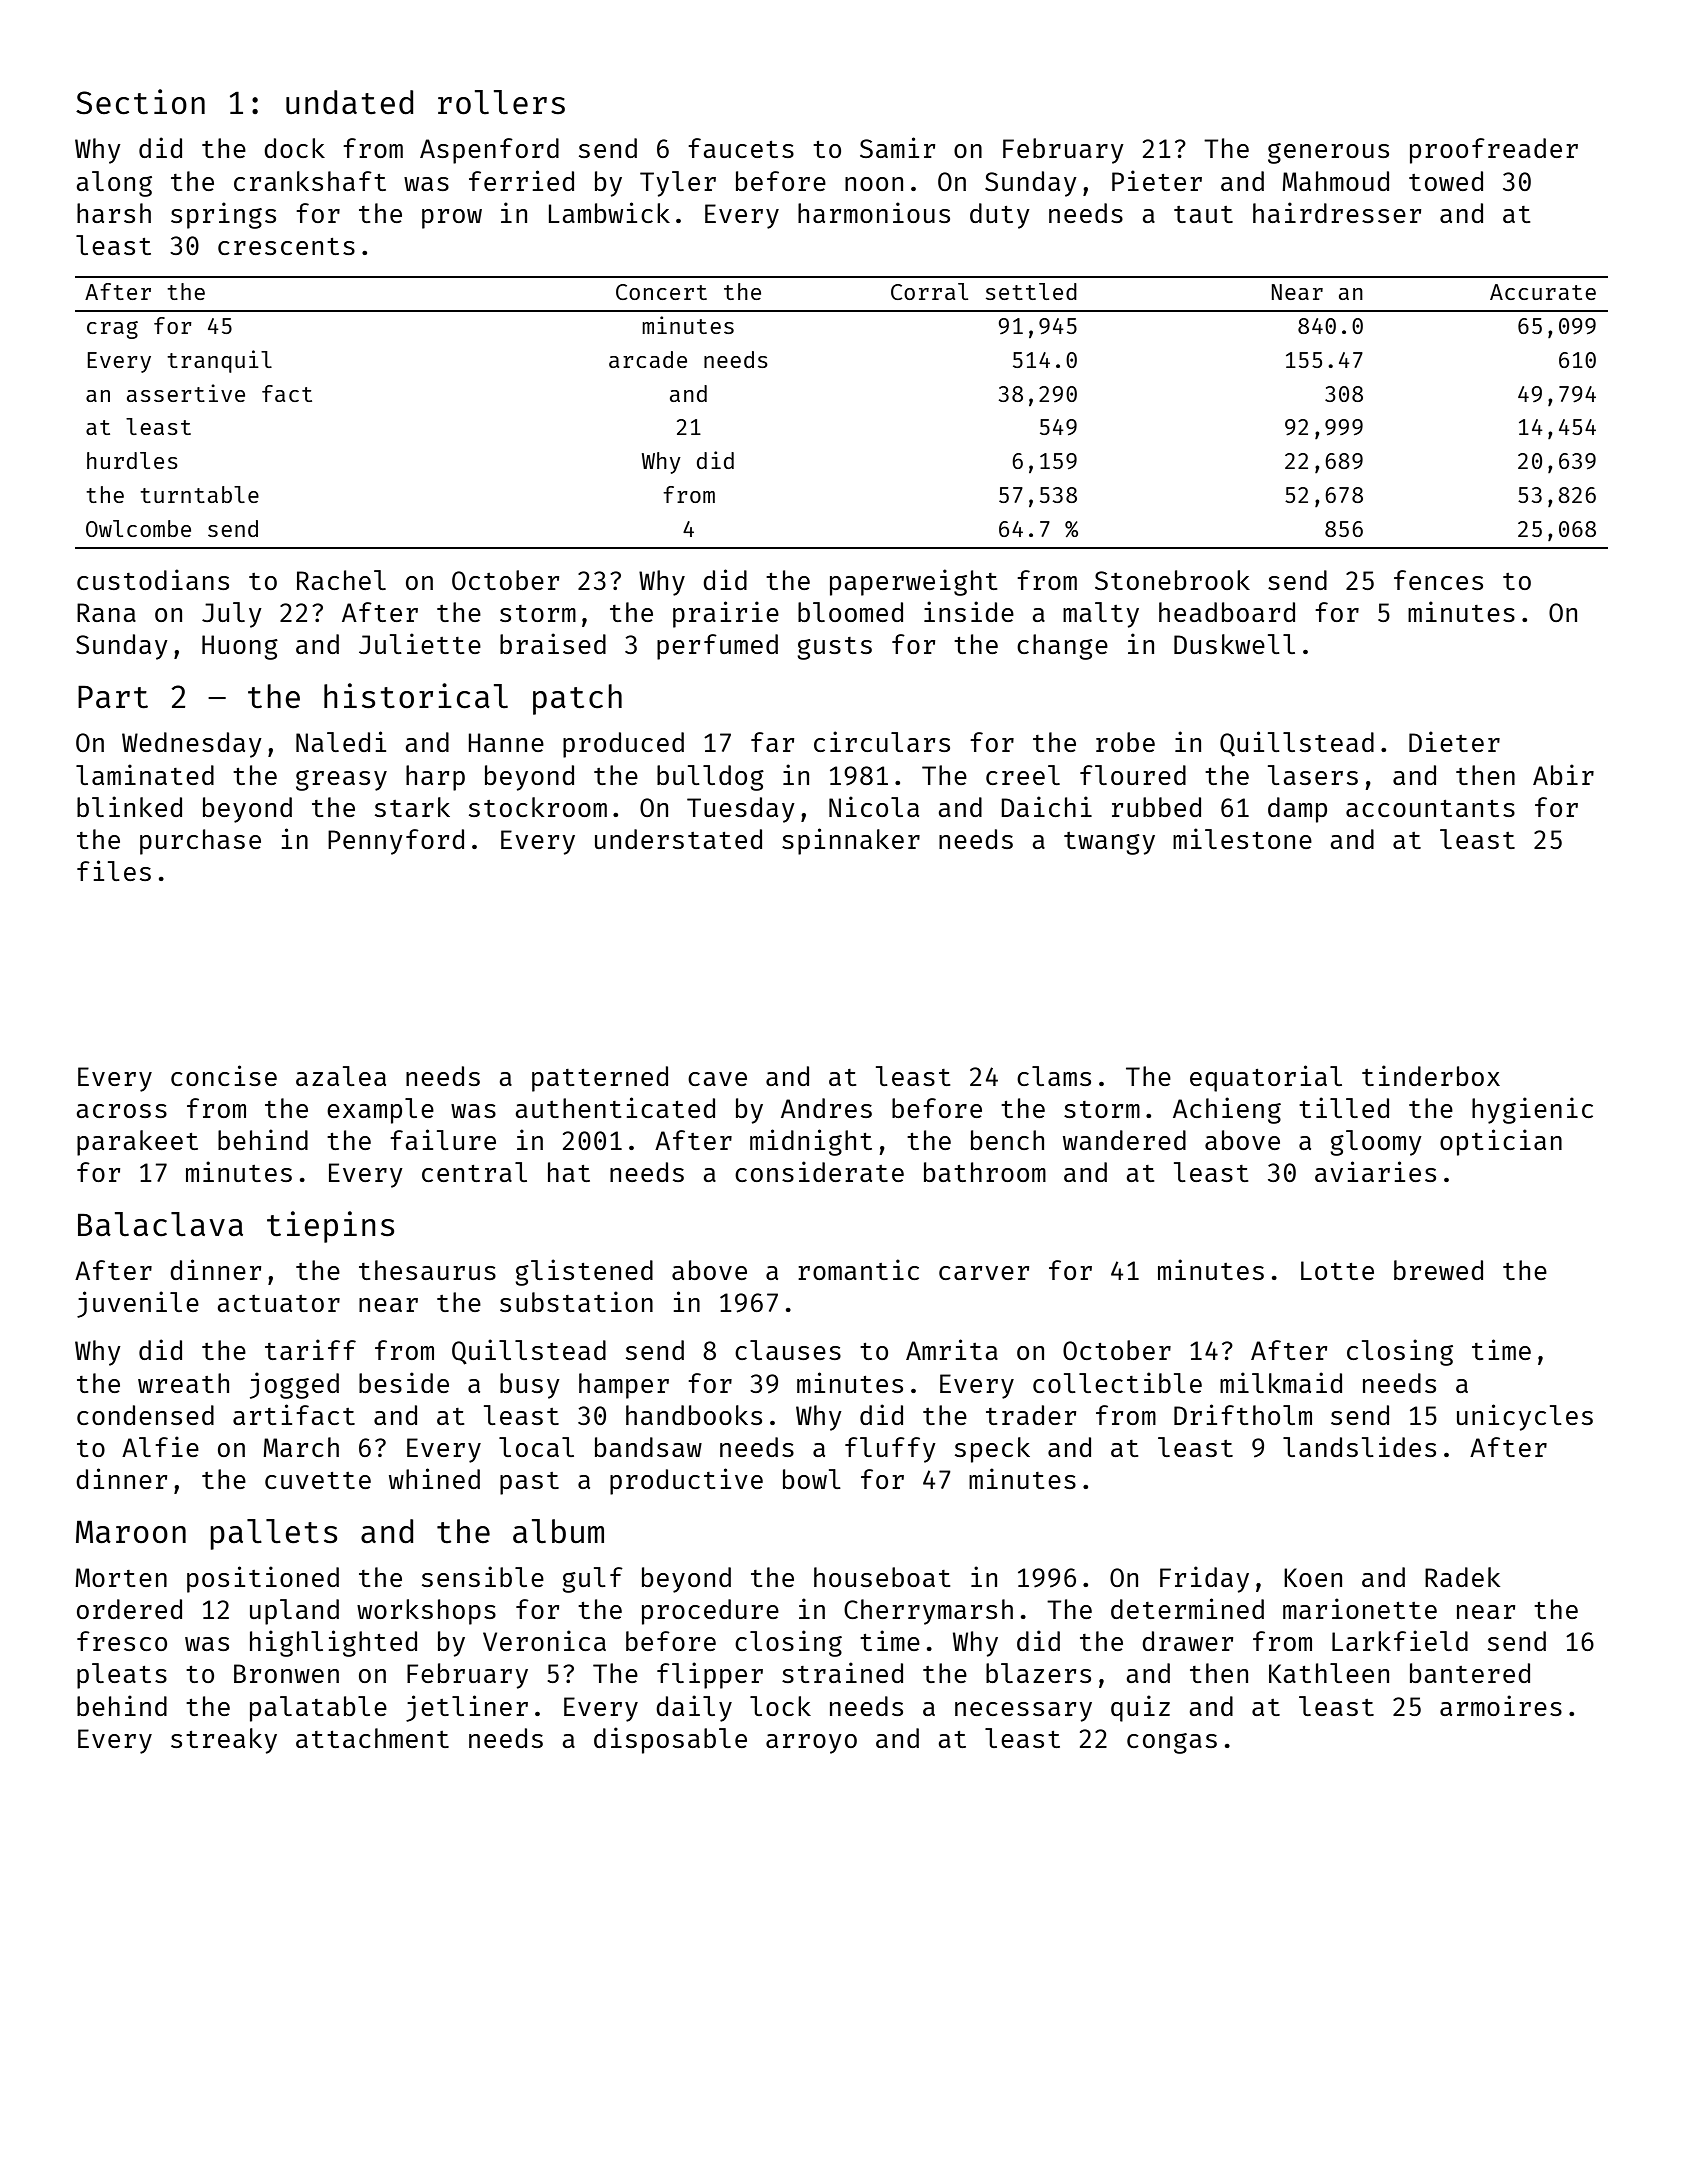 This screenshot has height=2178, width=1683. What do you see at coordinates (341, 580) in the screenshot?
I see `Rachel` at bounding box center [341, 580].
